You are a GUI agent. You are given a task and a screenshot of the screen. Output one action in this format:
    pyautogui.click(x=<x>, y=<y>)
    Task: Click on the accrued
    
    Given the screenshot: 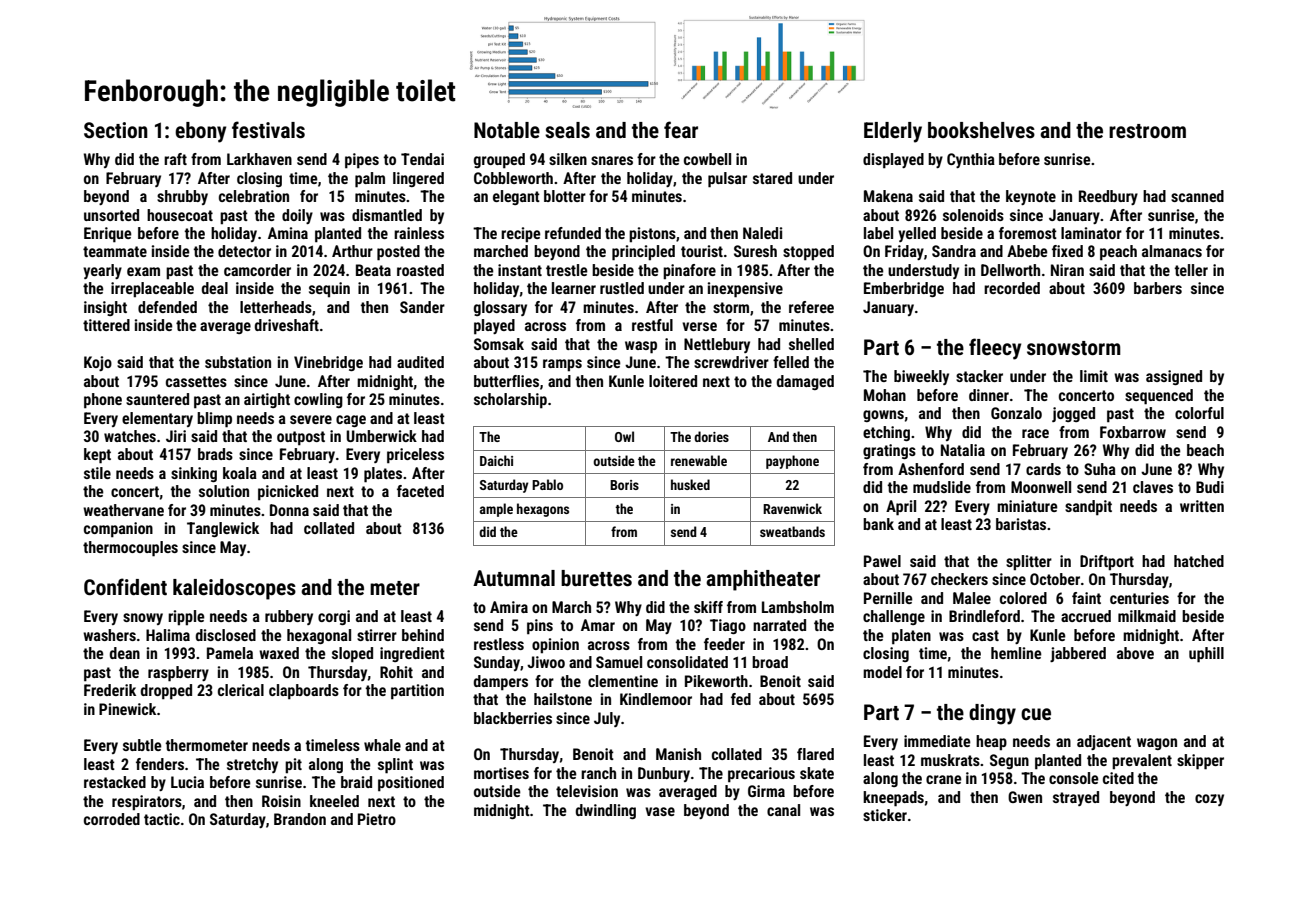 What is the action you would take?
    pyautogui.click(x=1086, y=616)
